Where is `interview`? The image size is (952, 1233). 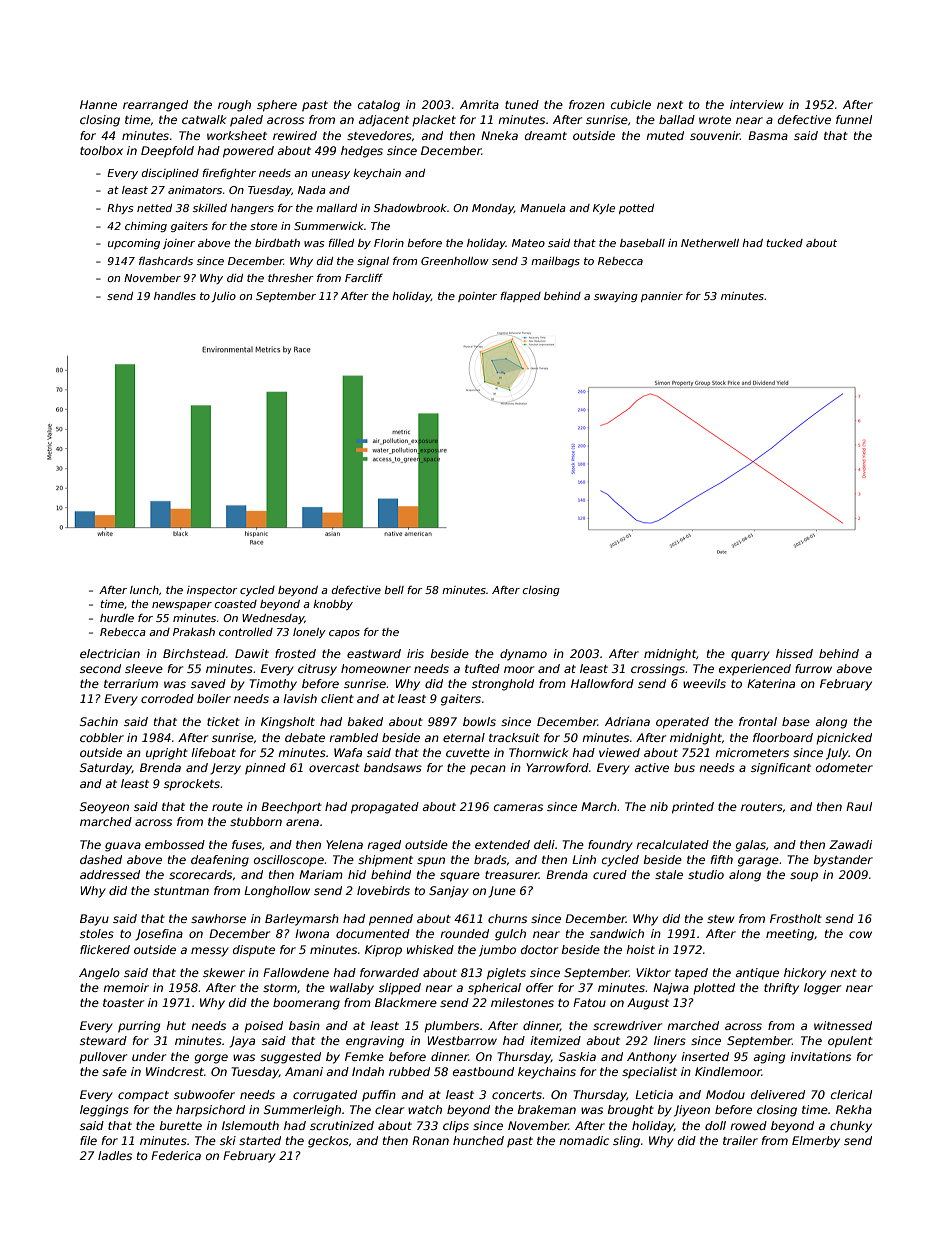 interview is located at coordinates (756, 104).
